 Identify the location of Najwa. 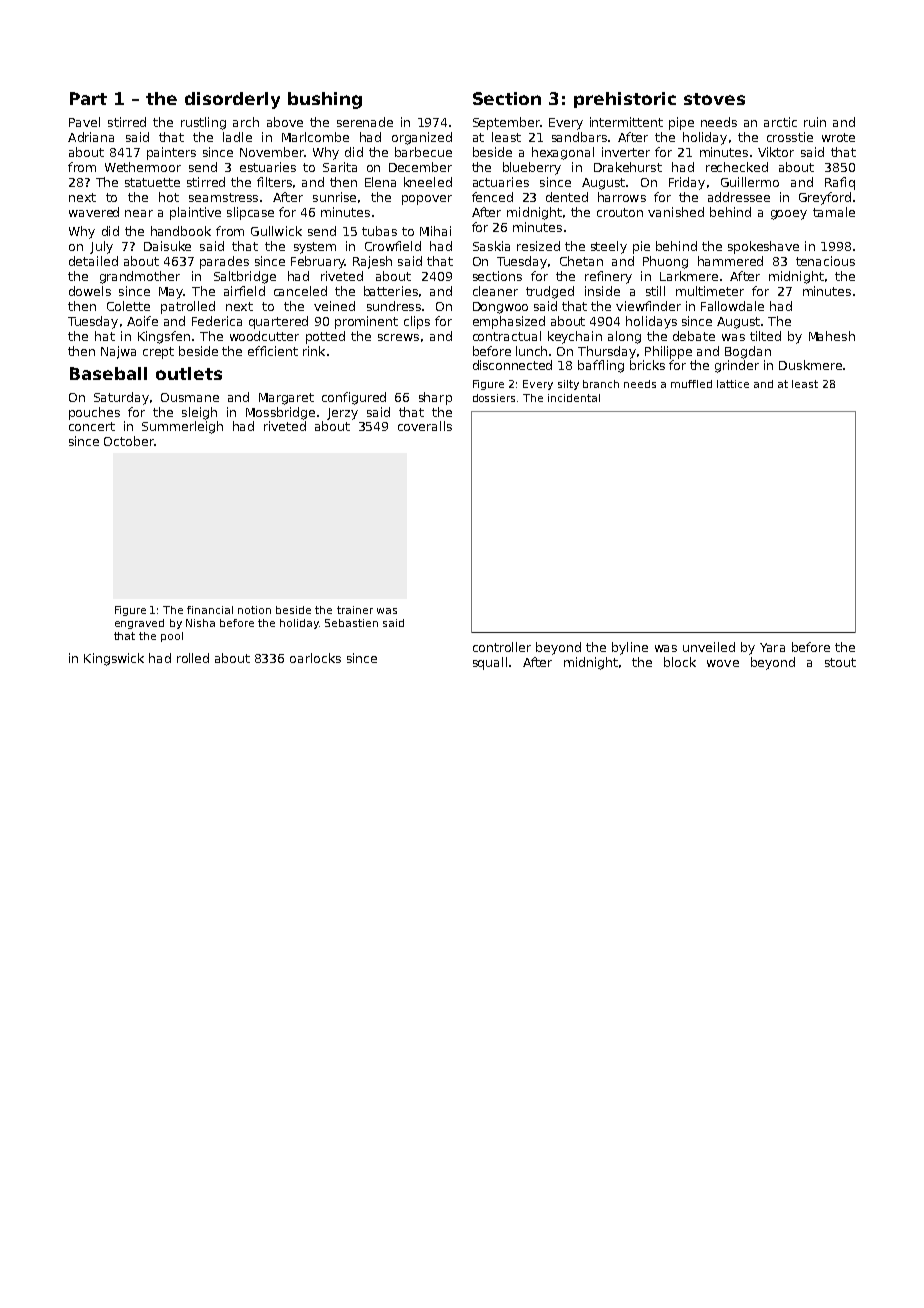
(118, 352).
